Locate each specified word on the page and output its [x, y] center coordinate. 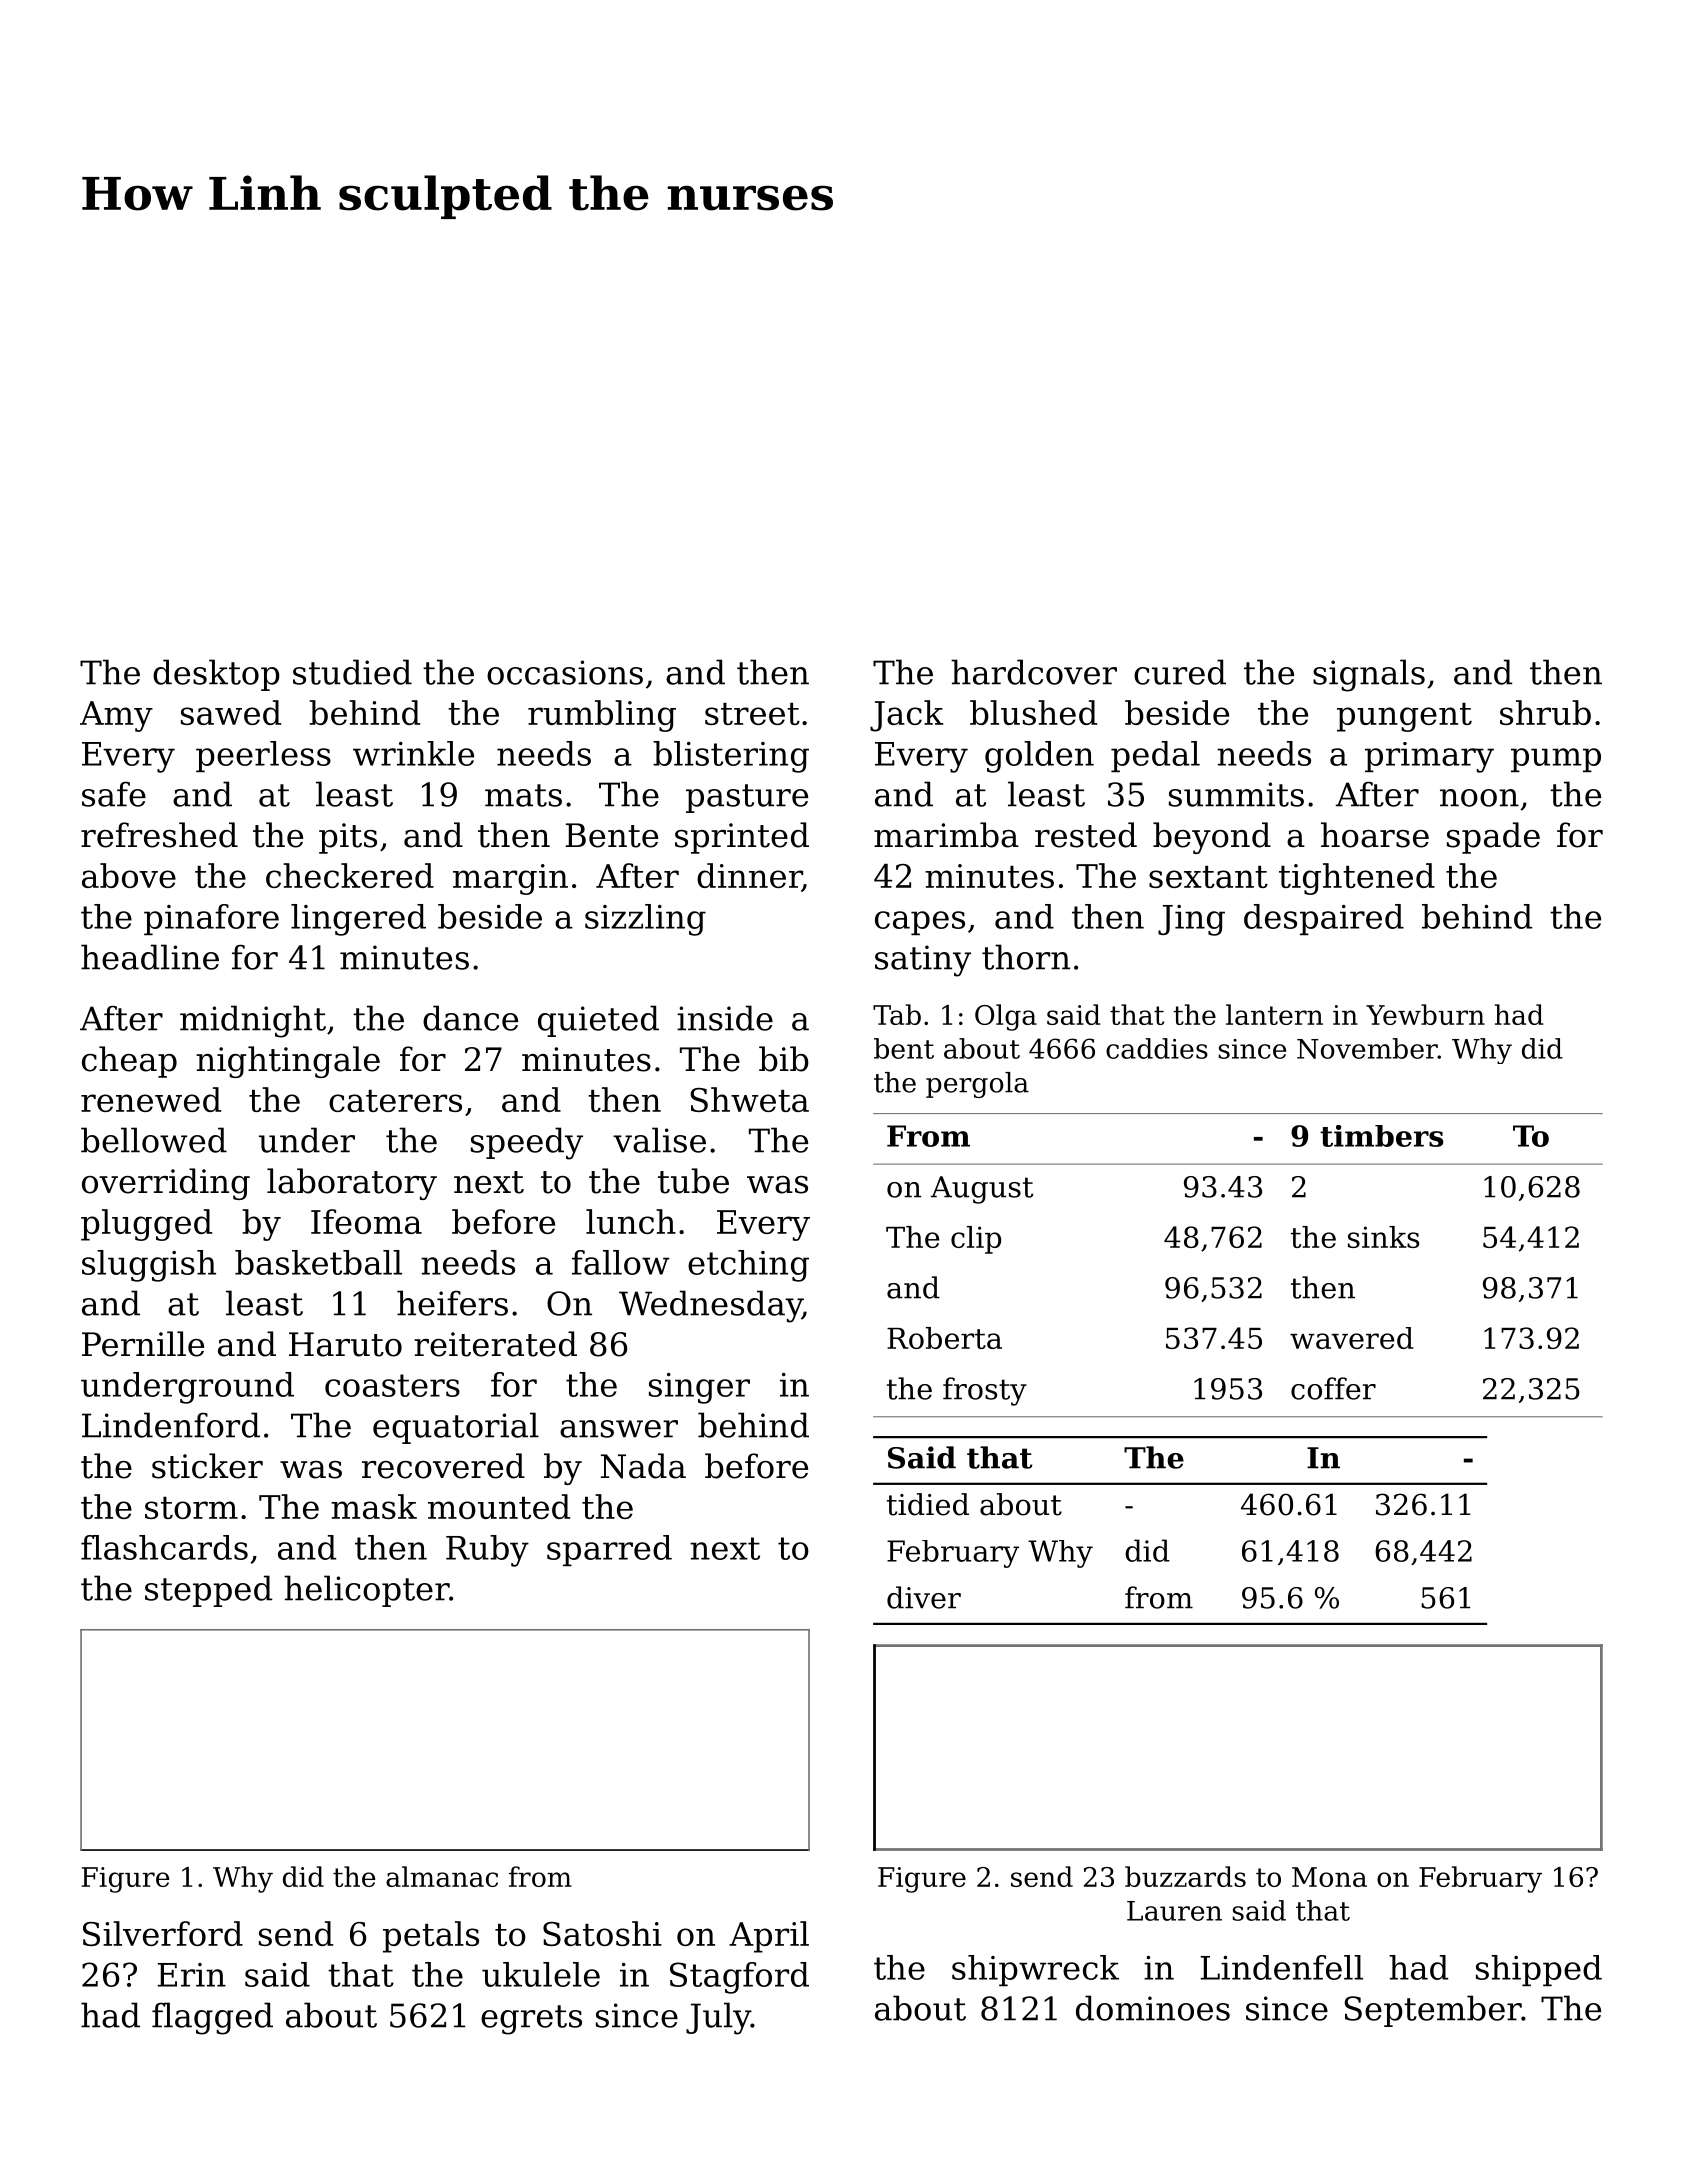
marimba [946, 835]
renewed [151, 1099]
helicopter [366, 1591]
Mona [1329, 1877]
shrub [1545, 712]
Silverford [163, 1933]
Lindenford [171, 1425]
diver [924, 1597]
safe [114, 794]
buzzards [1185, 1876]
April [769, 1937]
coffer [1333, 1388]
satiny [923, 961]
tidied [928, 1504]
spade [1493, 838]
